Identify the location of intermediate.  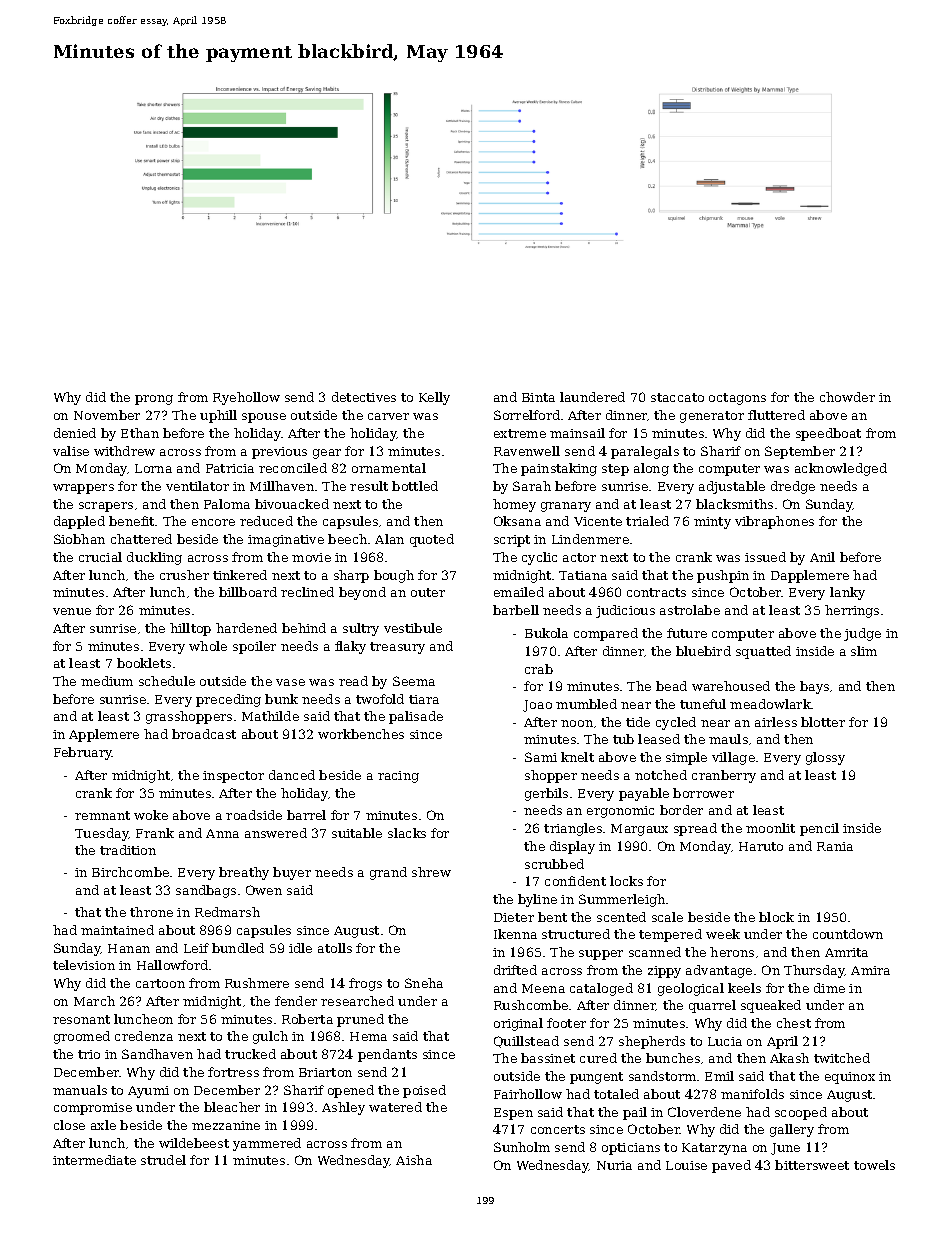
(94, 1160).
